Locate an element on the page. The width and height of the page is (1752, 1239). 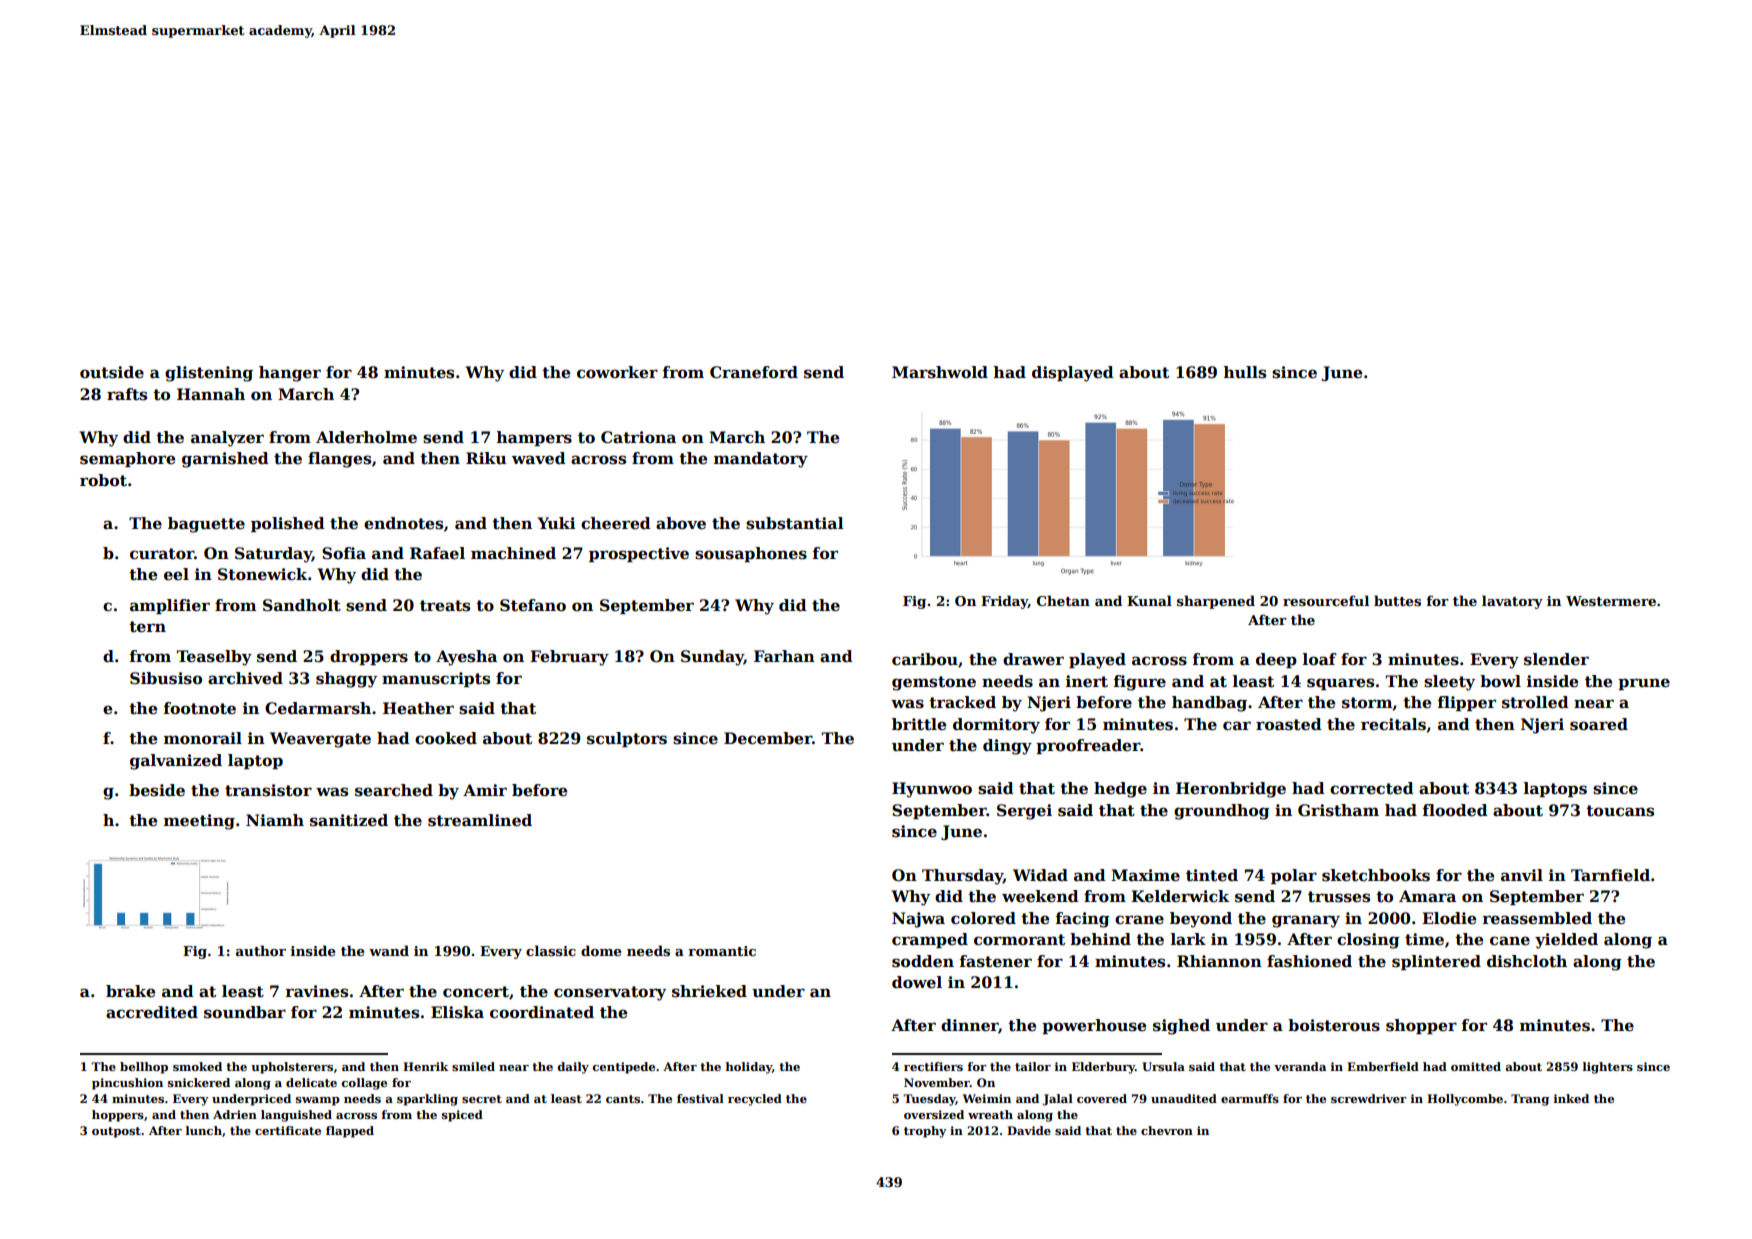
Marshwold is located at coordinates (940, 372).
